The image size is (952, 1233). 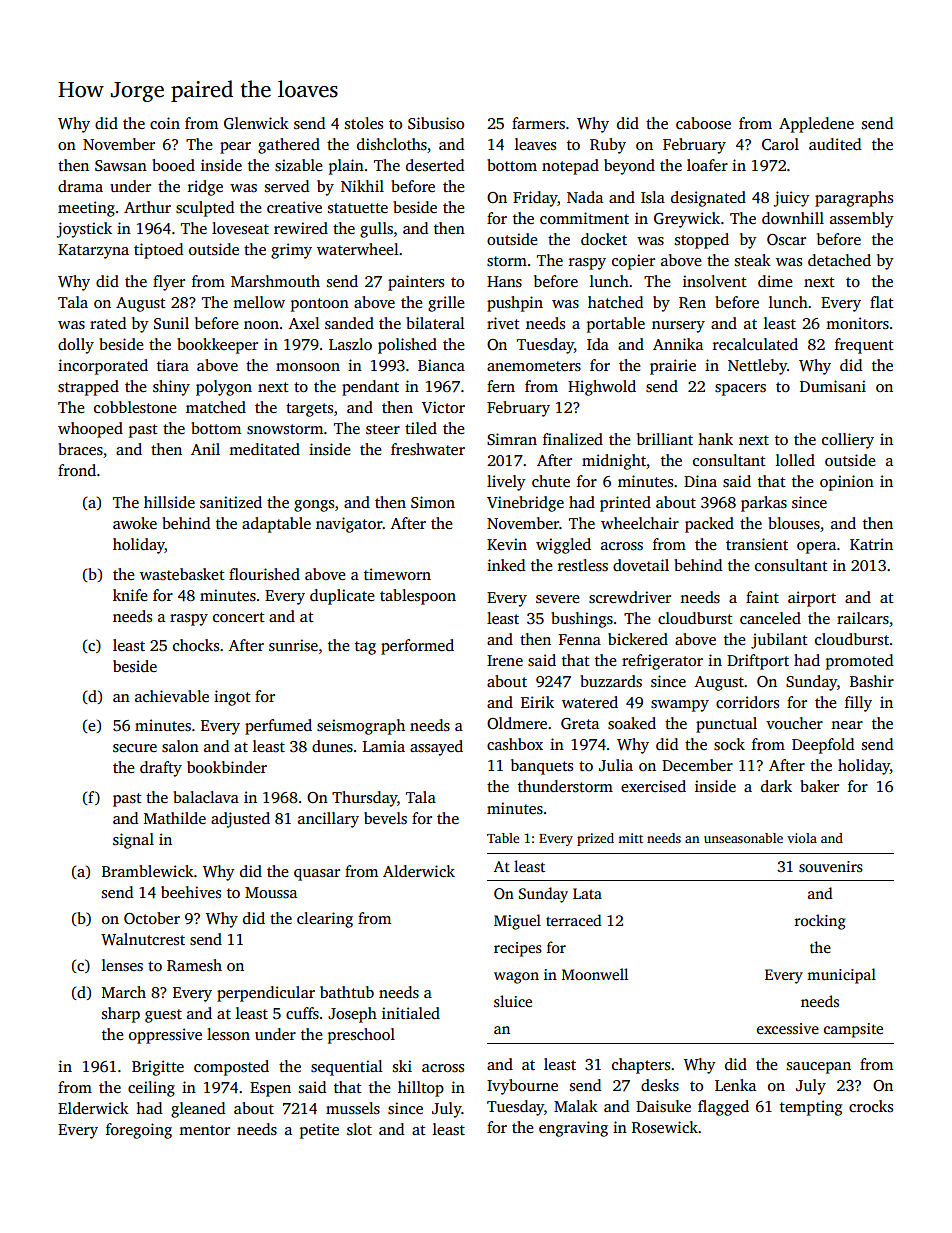 I want to click on prized, so click(x=595, y=839).
